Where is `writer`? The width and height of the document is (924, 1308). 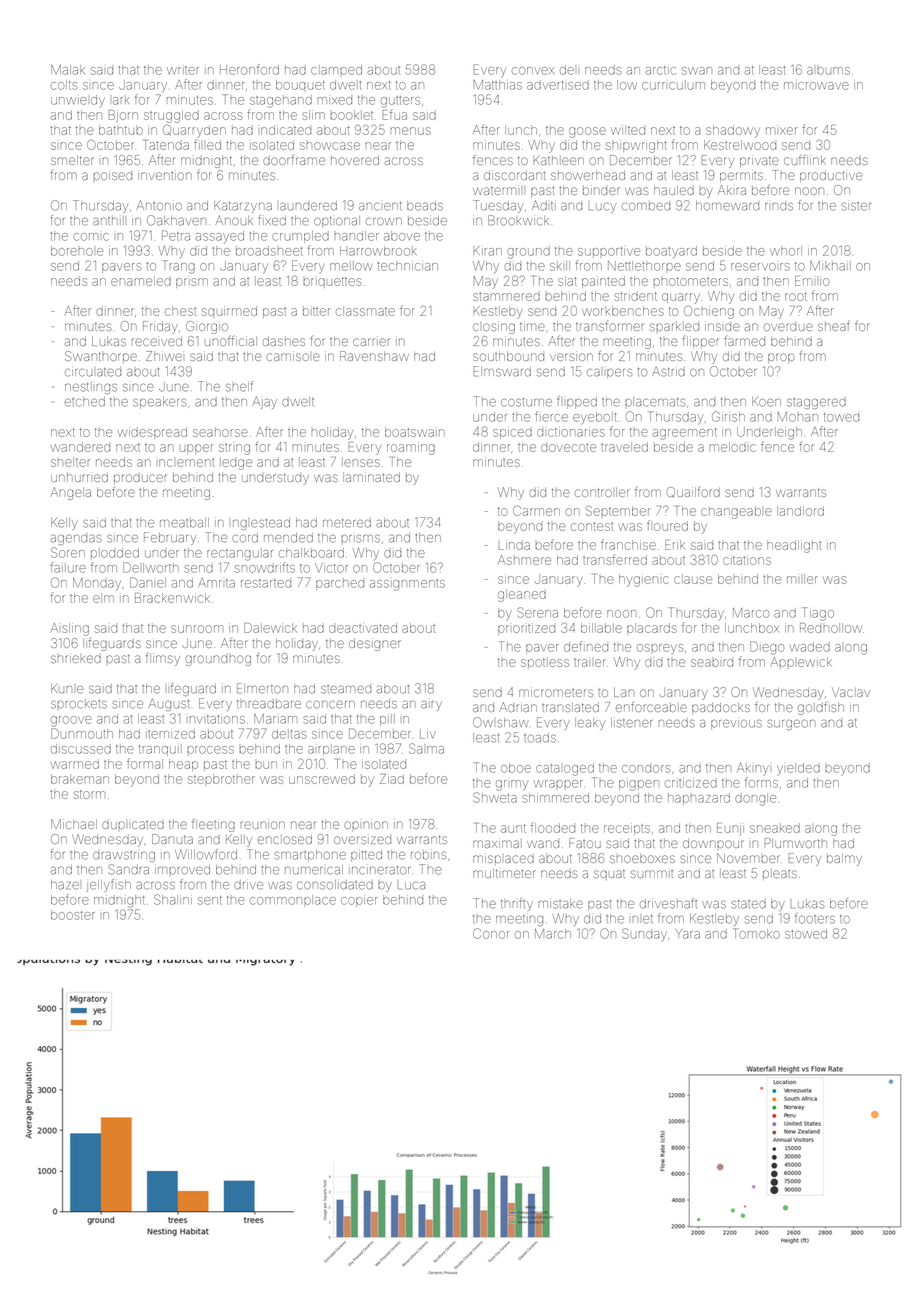 writer is located at coordinates (183, 70).
